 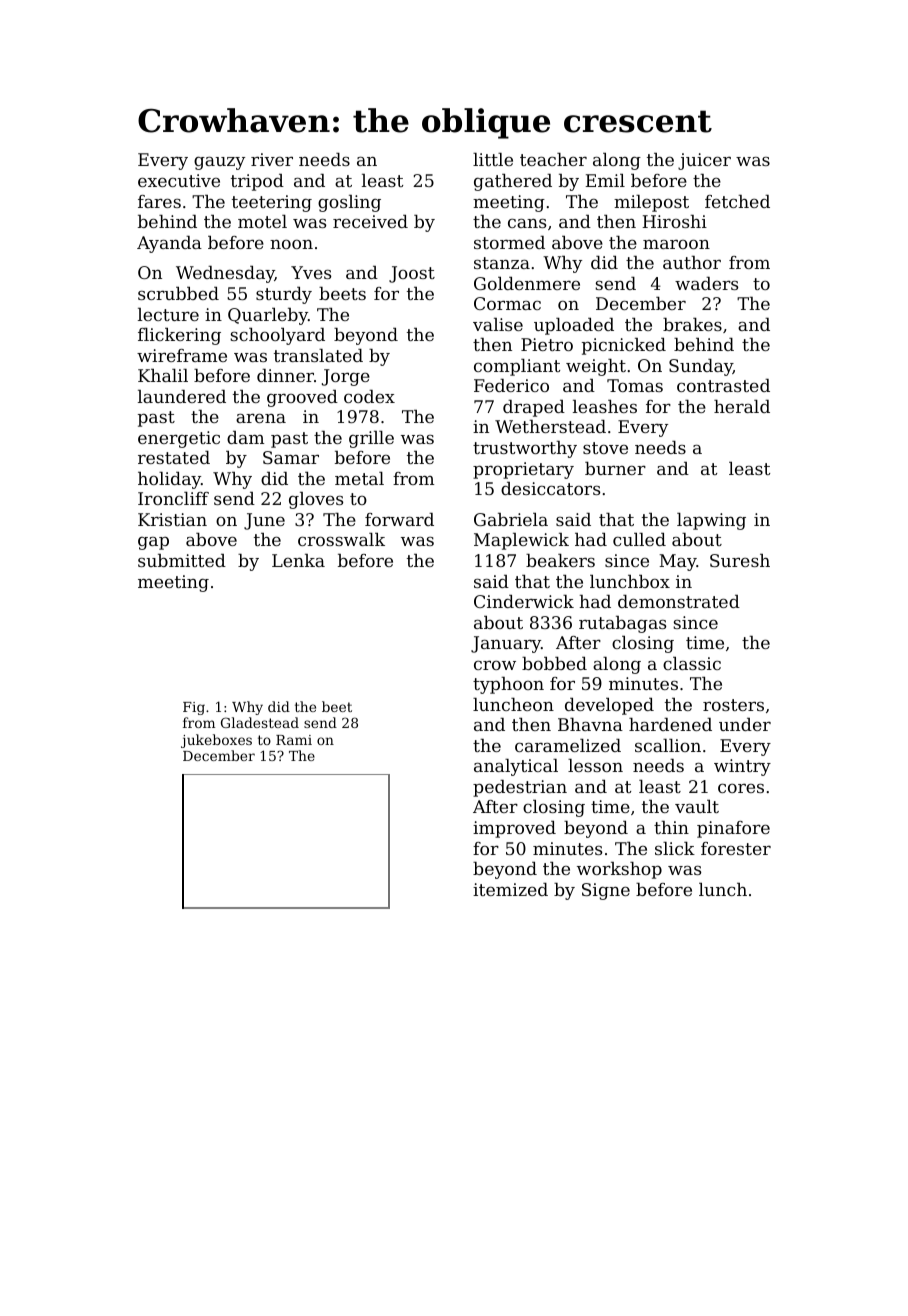 What do you see at coordinates (514, 829) in the screenshot?
I see `improved` at bounding box center [514, 829].
